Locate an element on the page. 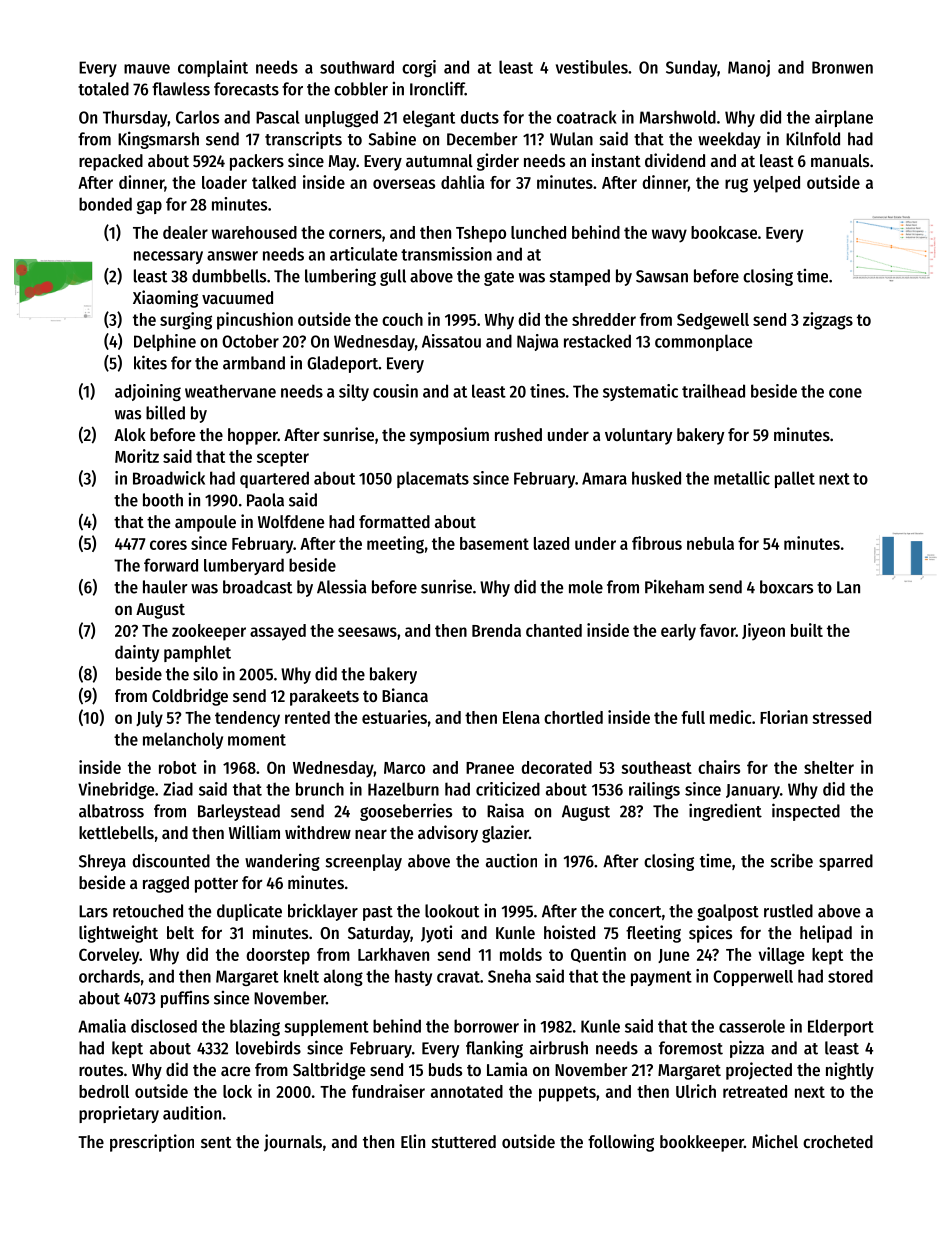 The width and height of the document is (952, 1233). Bronwen is located at coordinates (842, 67).
